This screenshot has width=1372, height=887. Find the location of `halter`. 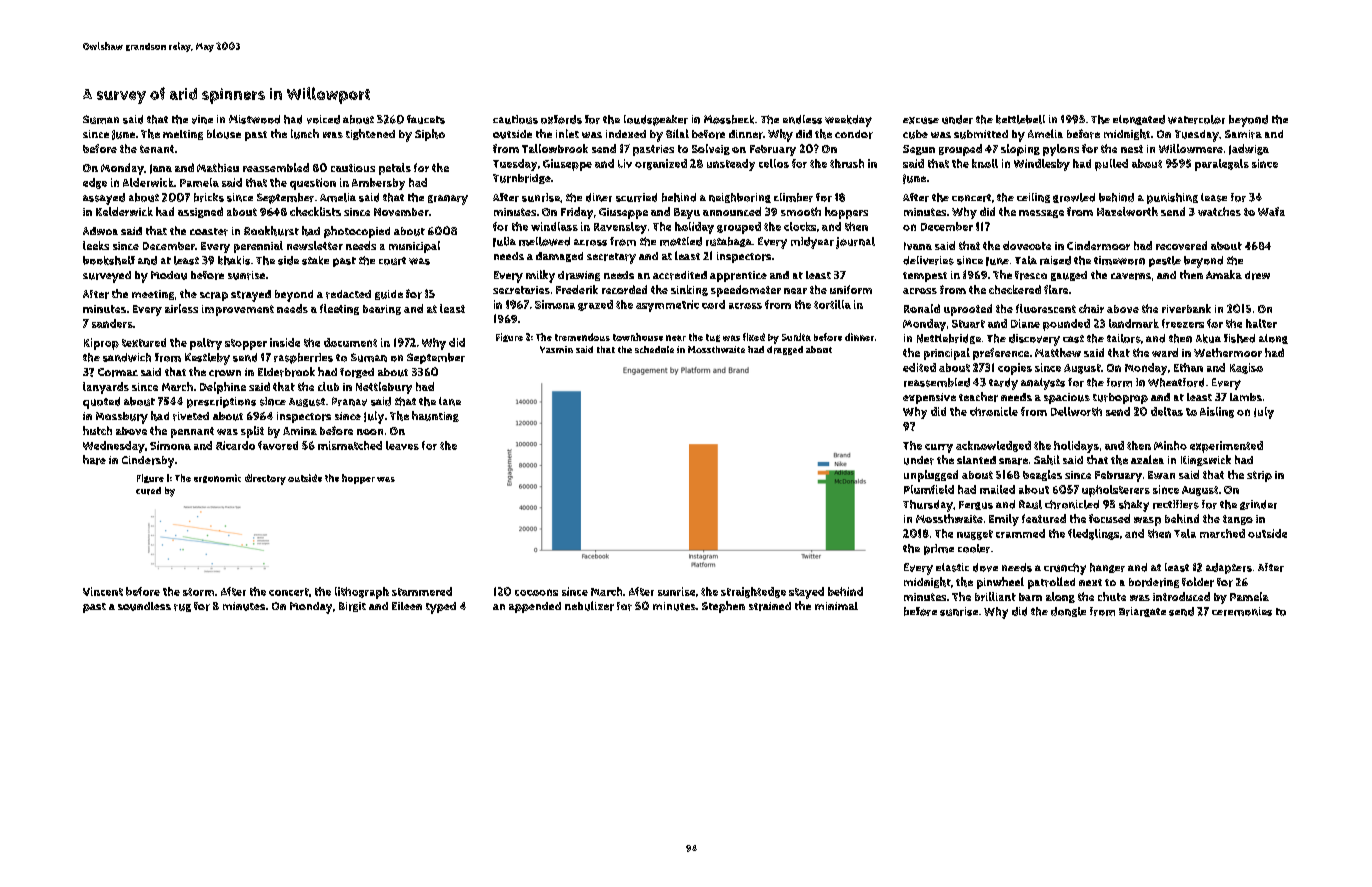

halter is located at coordinates (1261, 323).
